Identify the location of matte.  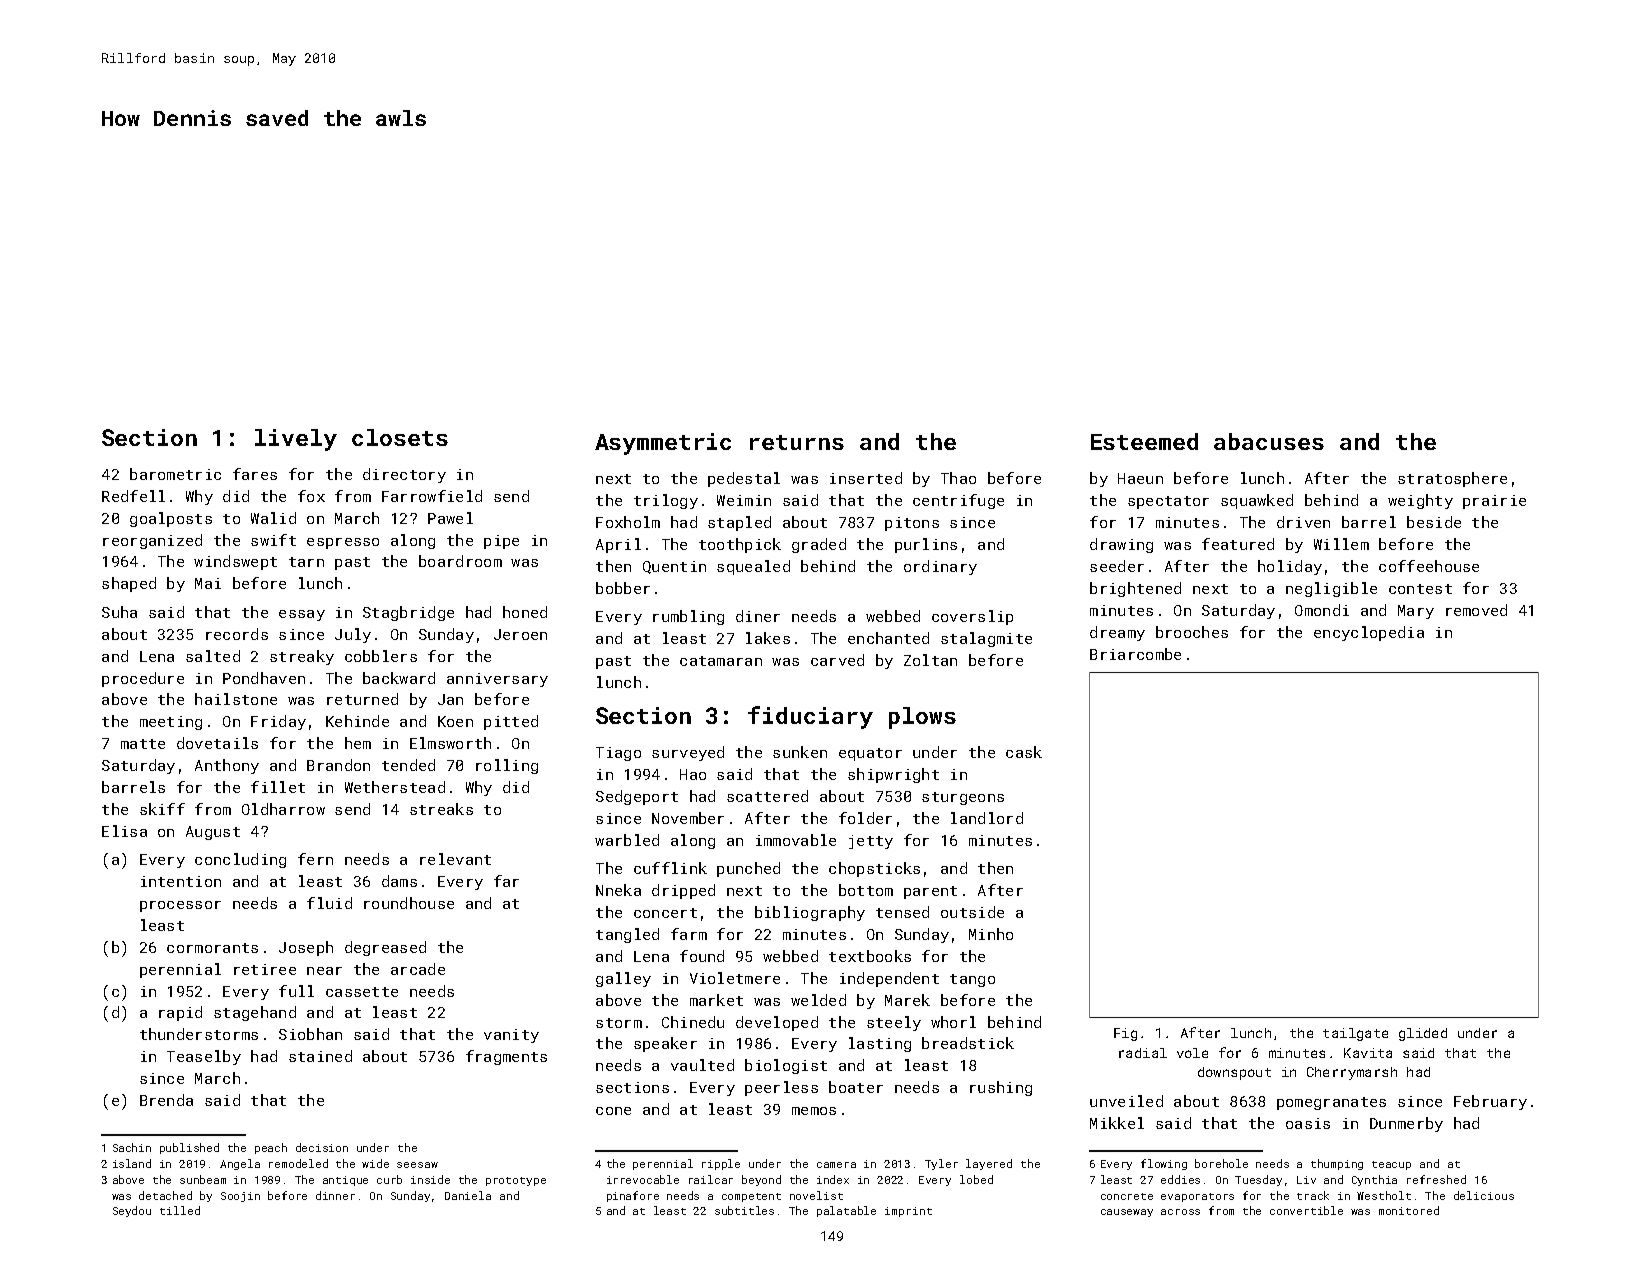
(143, 744).
